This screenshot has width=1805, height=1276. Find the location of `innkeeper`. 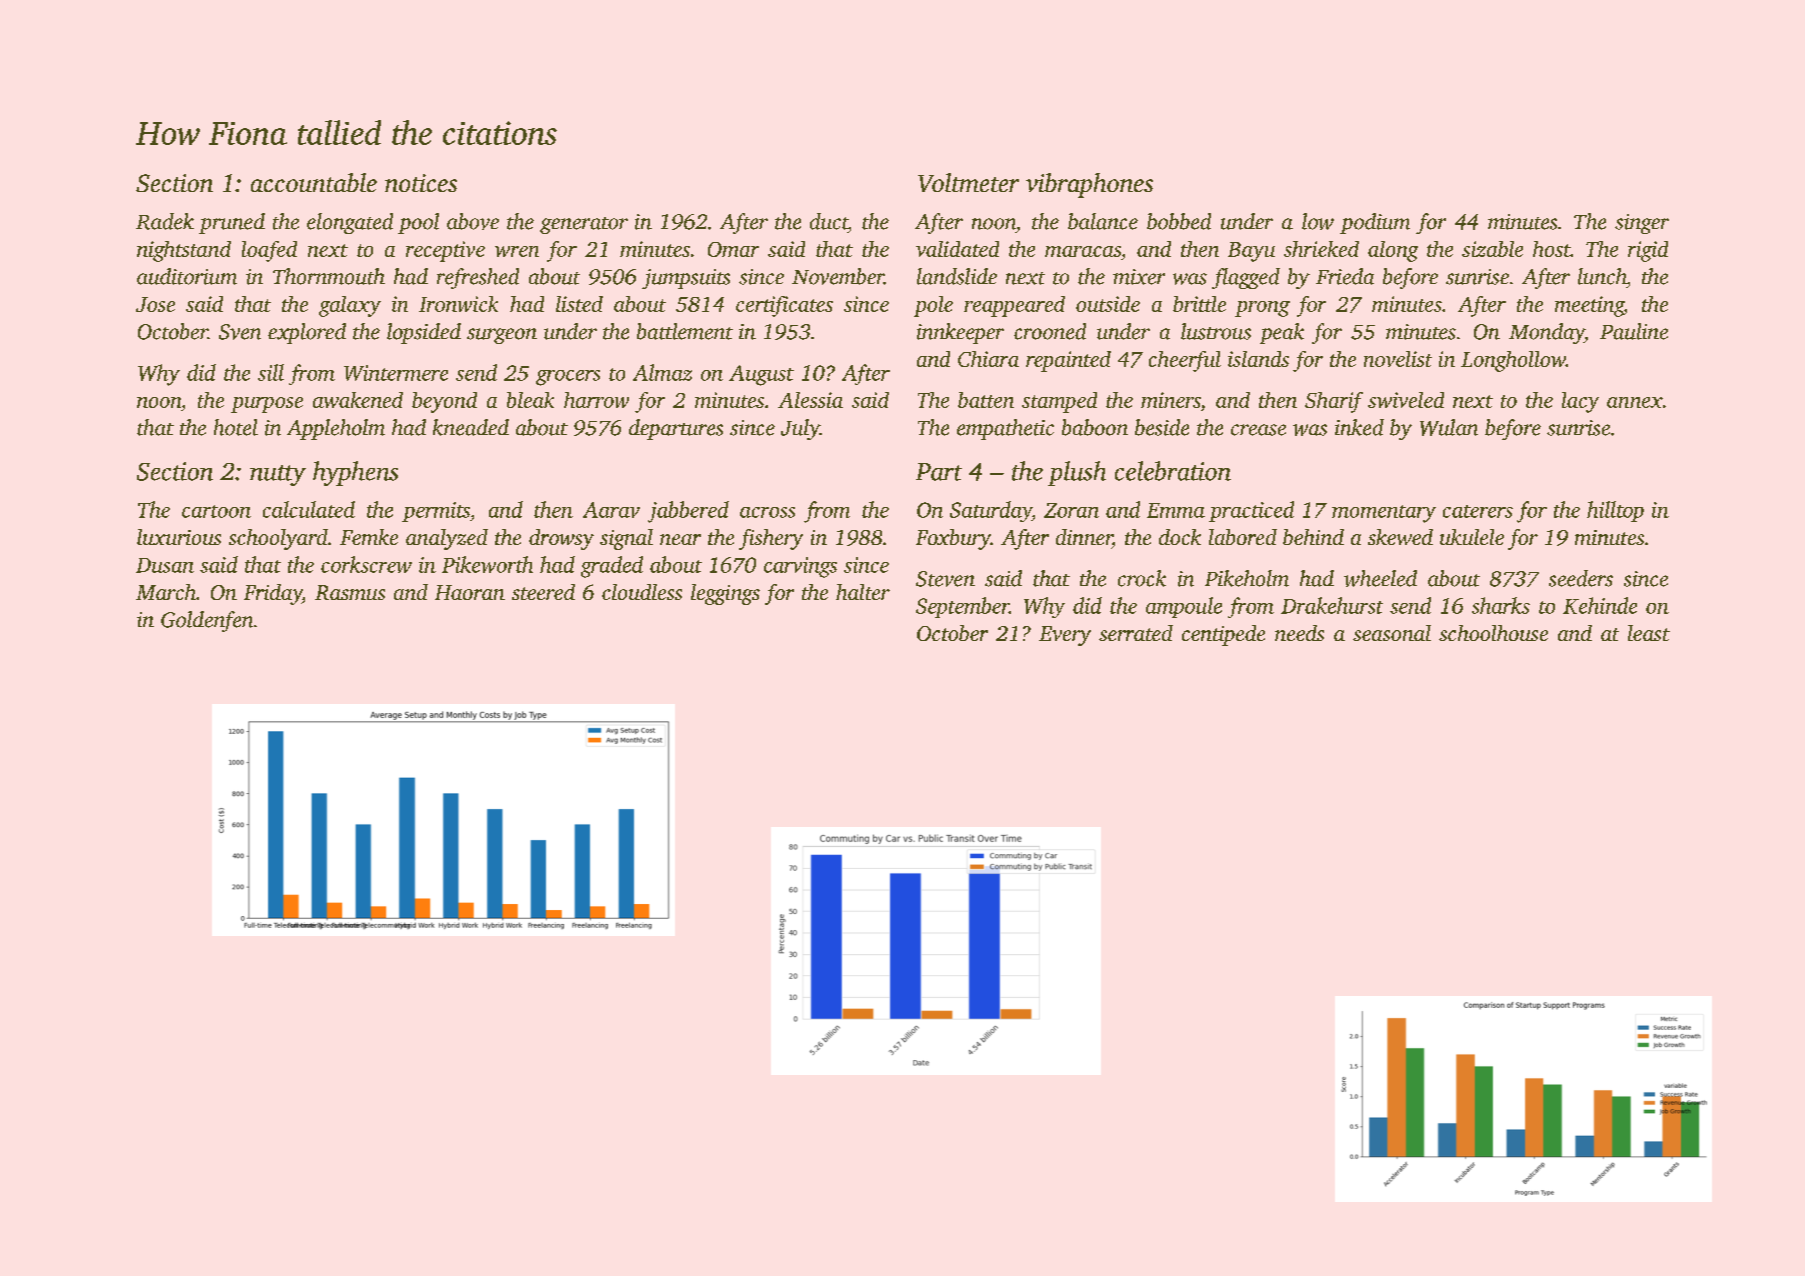

innkeeper is located at coordinates (960, 333).
